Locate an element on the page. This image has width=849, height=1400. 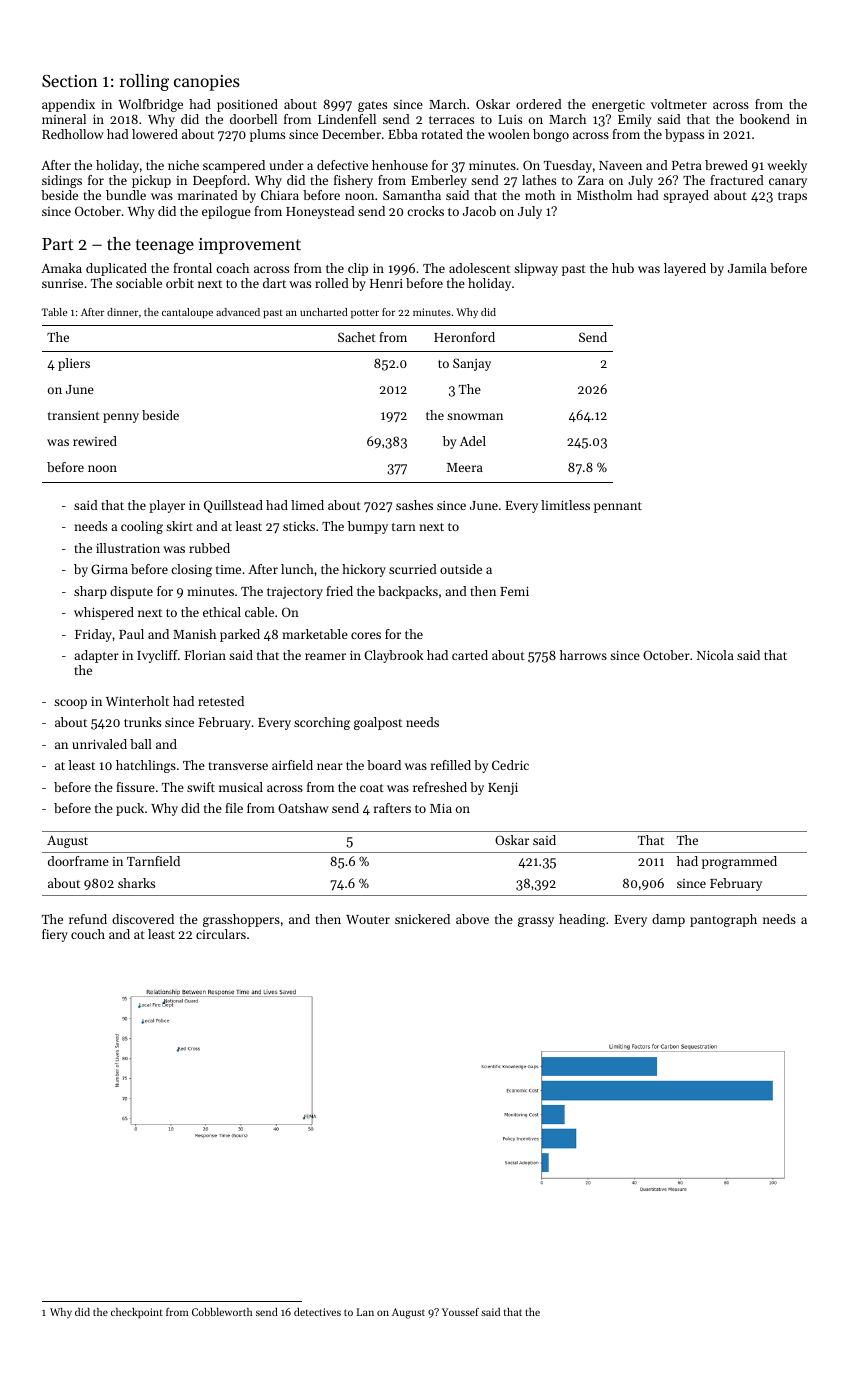
Cobbleworth is located at coordinates (222, 1312).
